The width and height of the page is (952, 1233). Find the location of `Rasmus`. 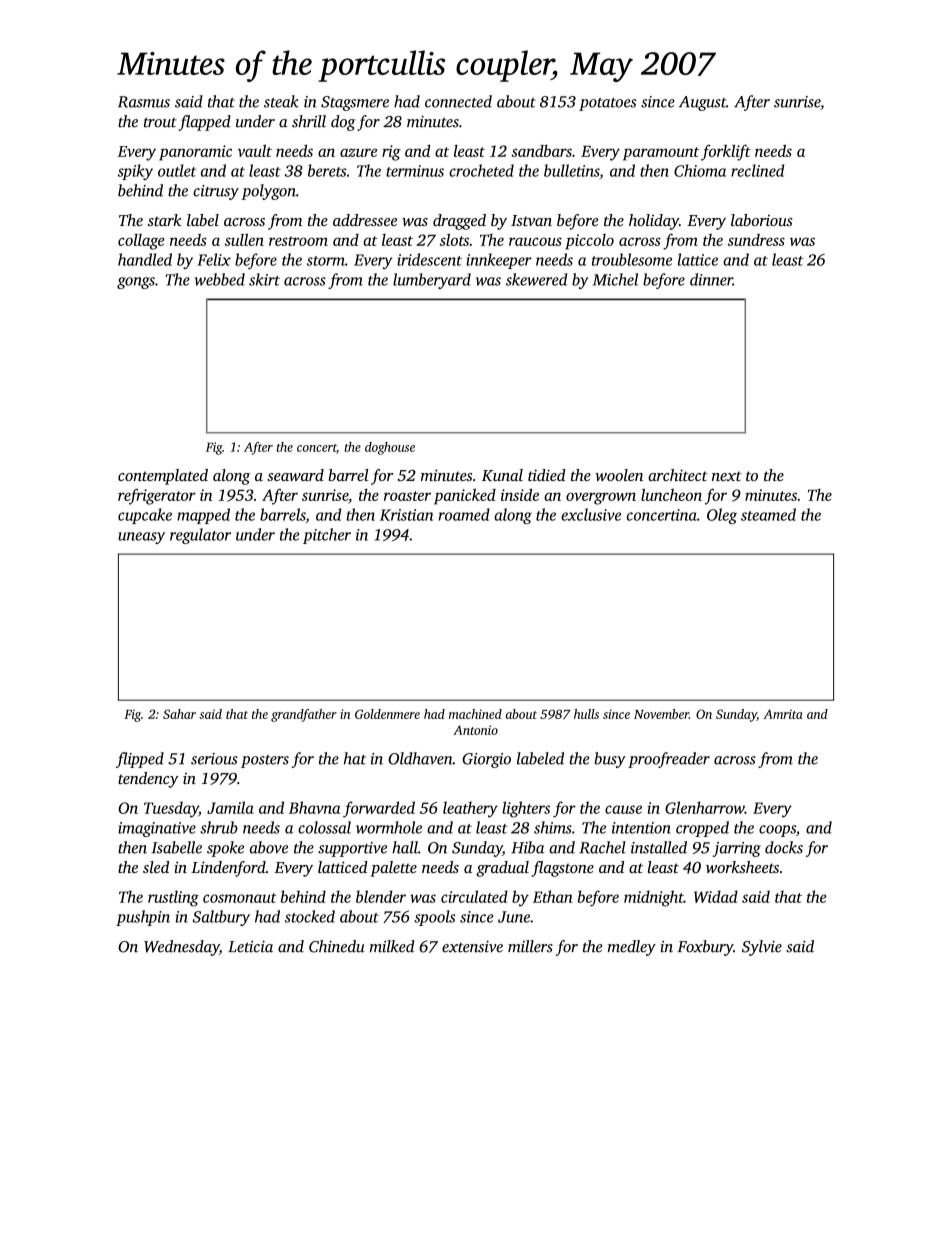

Rasmus is located at coordinates (144, 102).
